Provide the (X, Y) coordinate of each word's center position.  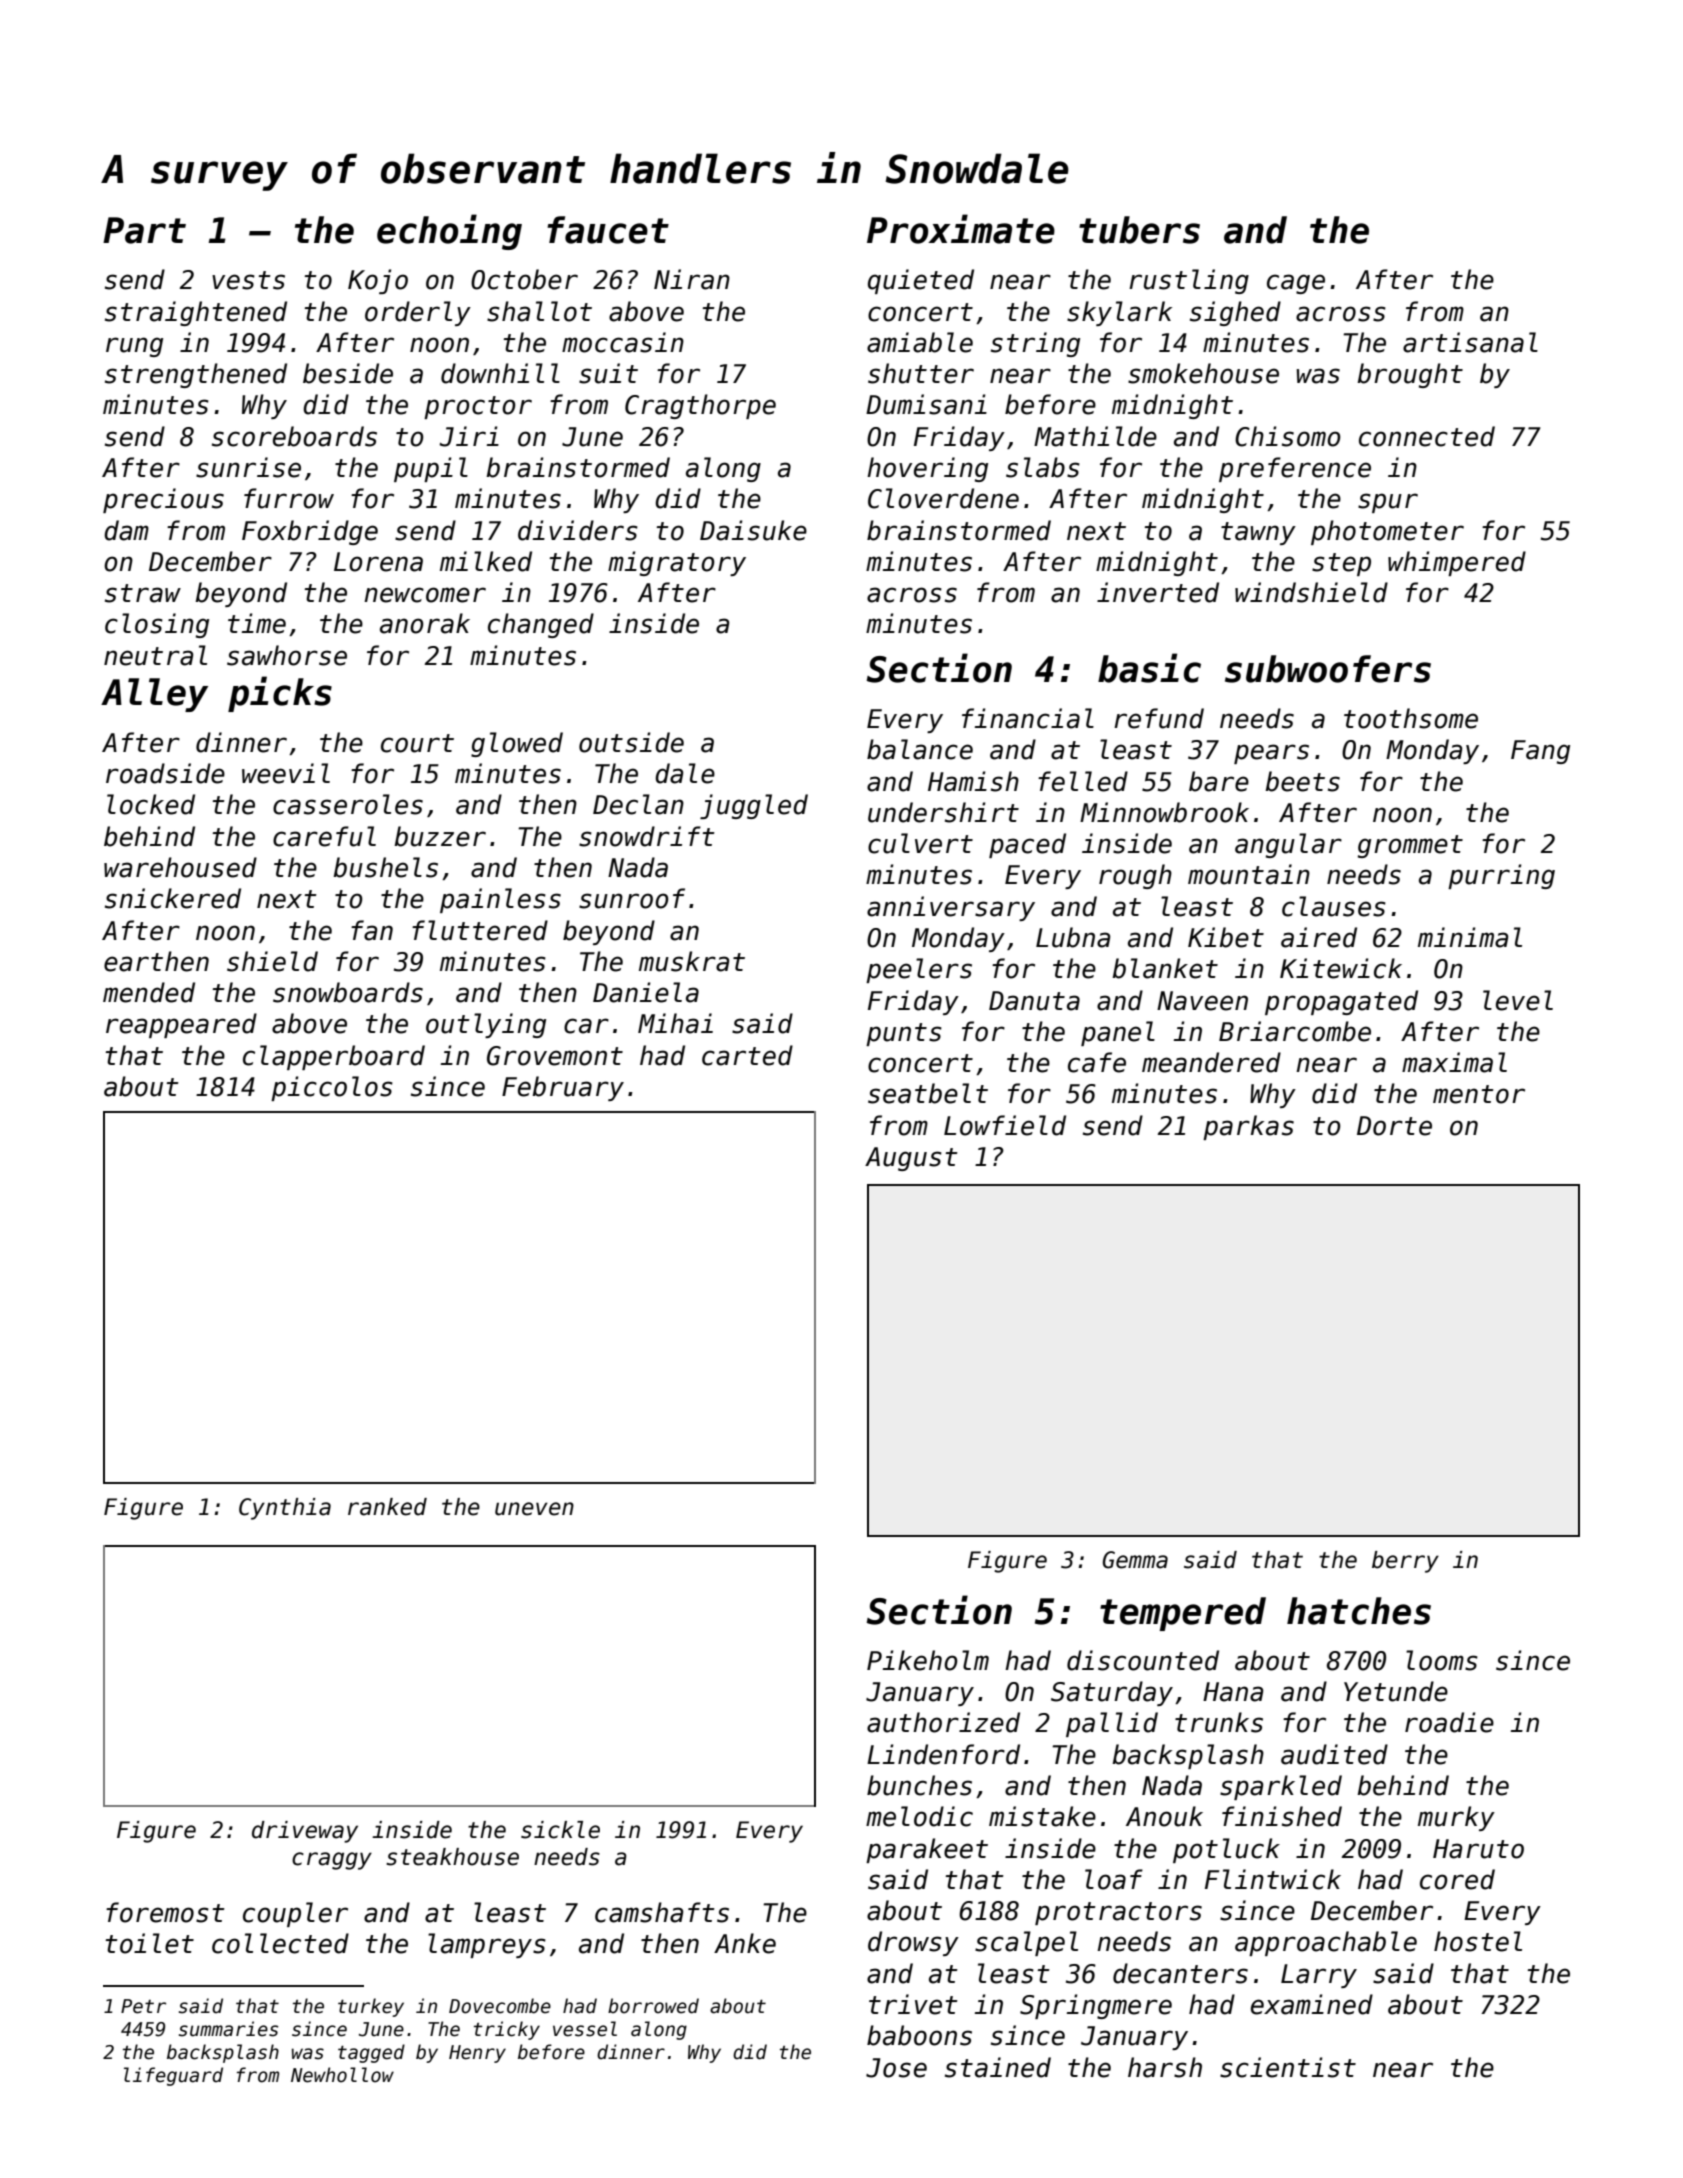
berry (1405, 1562)
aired (1319, 937)
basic (1149, 668)
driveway (305, 1832)
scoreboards (294, 436)
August (911, 1159)
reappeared (181, 1025)
